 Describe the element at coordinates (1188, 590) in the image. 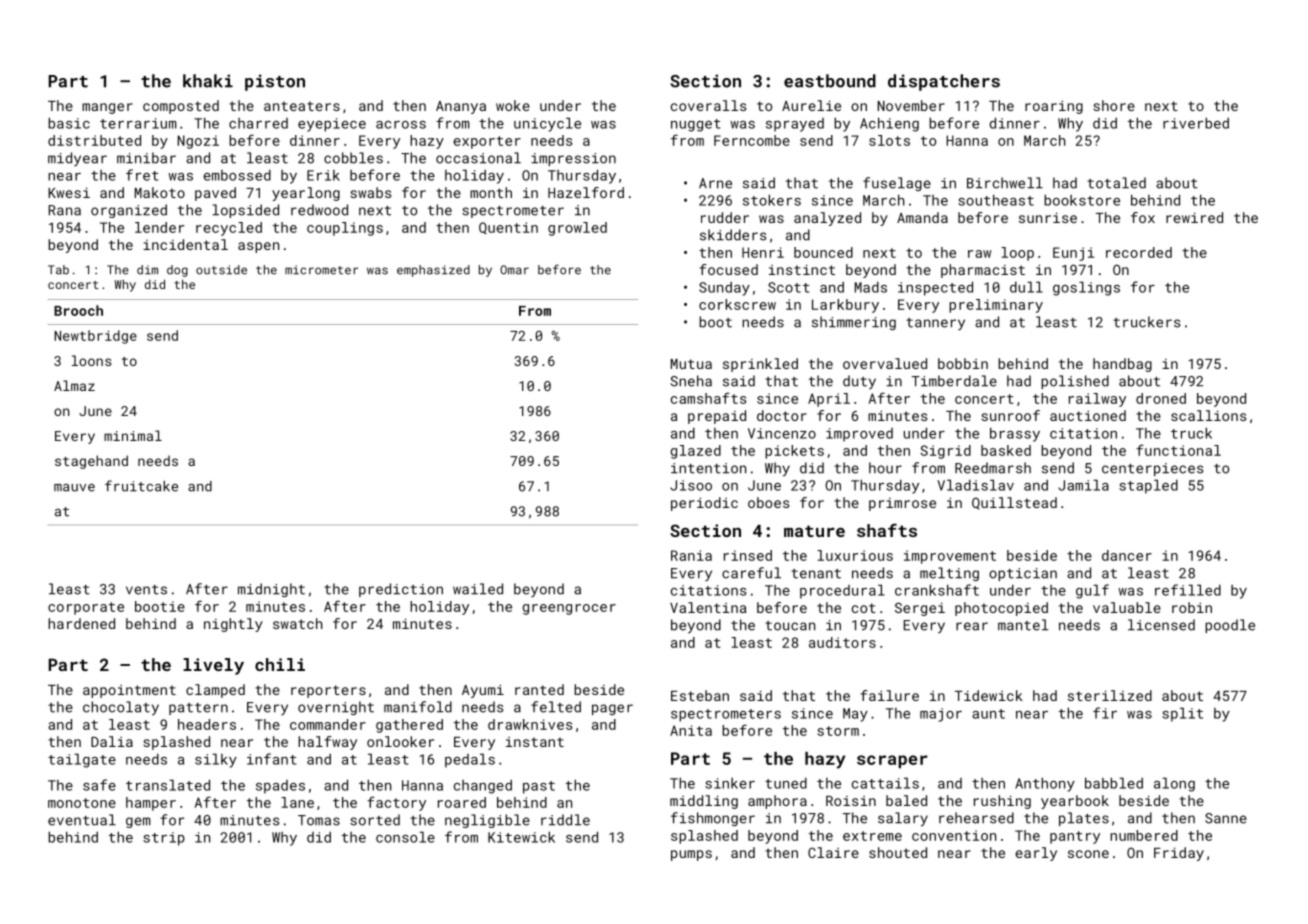

I see `refilled` at that location.
